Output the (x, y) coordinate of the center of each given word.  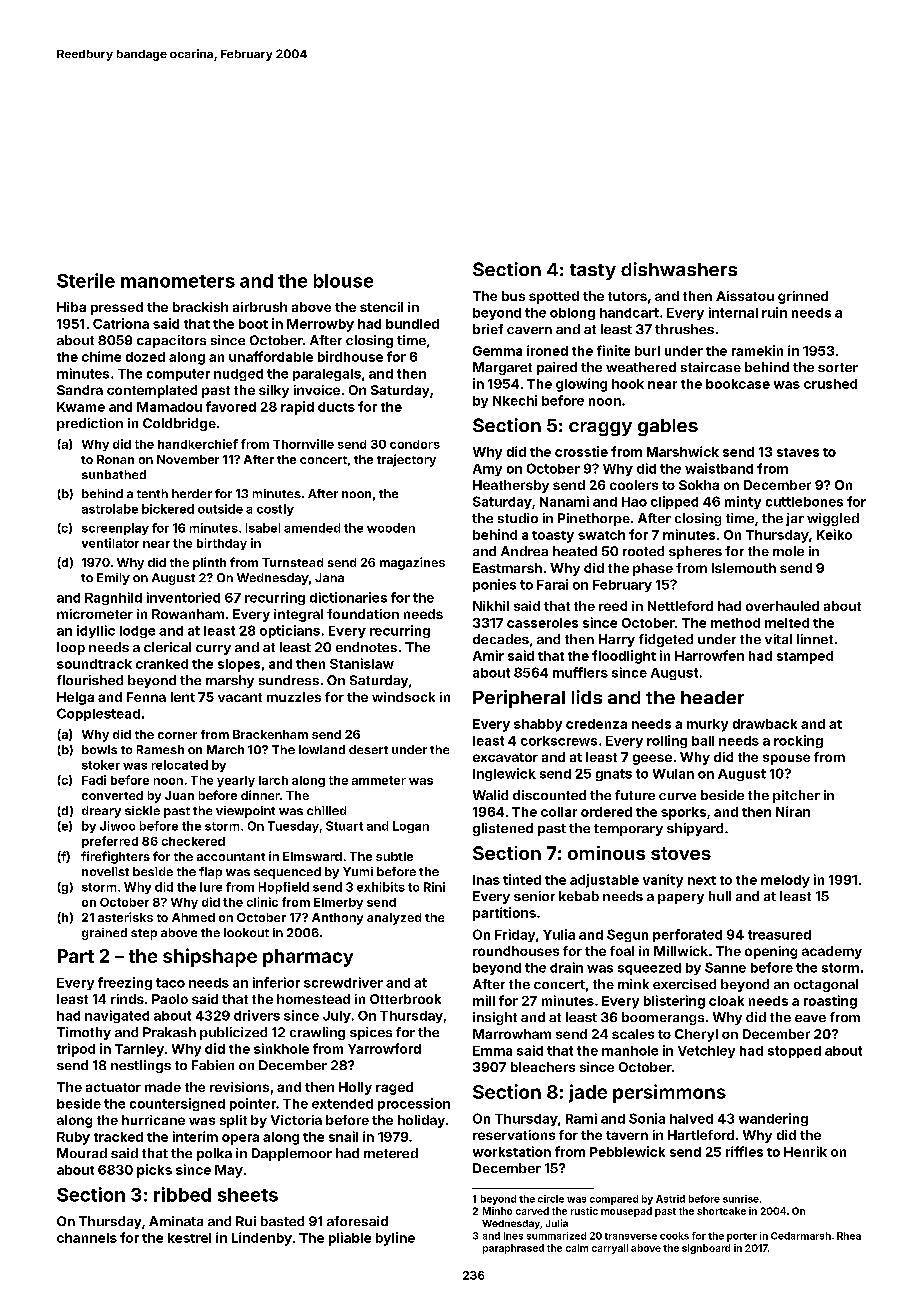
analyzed (394, 919)
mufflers (580, 672)
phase (653, 569)
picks (154, 1171)
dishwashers (679, 269)
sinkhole (281, 1048)
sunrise (741, 1199)
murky (707, 725)
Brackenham (270, 734)
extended (342, 1104)
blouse (343, 281)
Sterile (86, 280)
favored (231, 406)
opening (771, 952)
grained (104, 934)
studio (518, 518)
